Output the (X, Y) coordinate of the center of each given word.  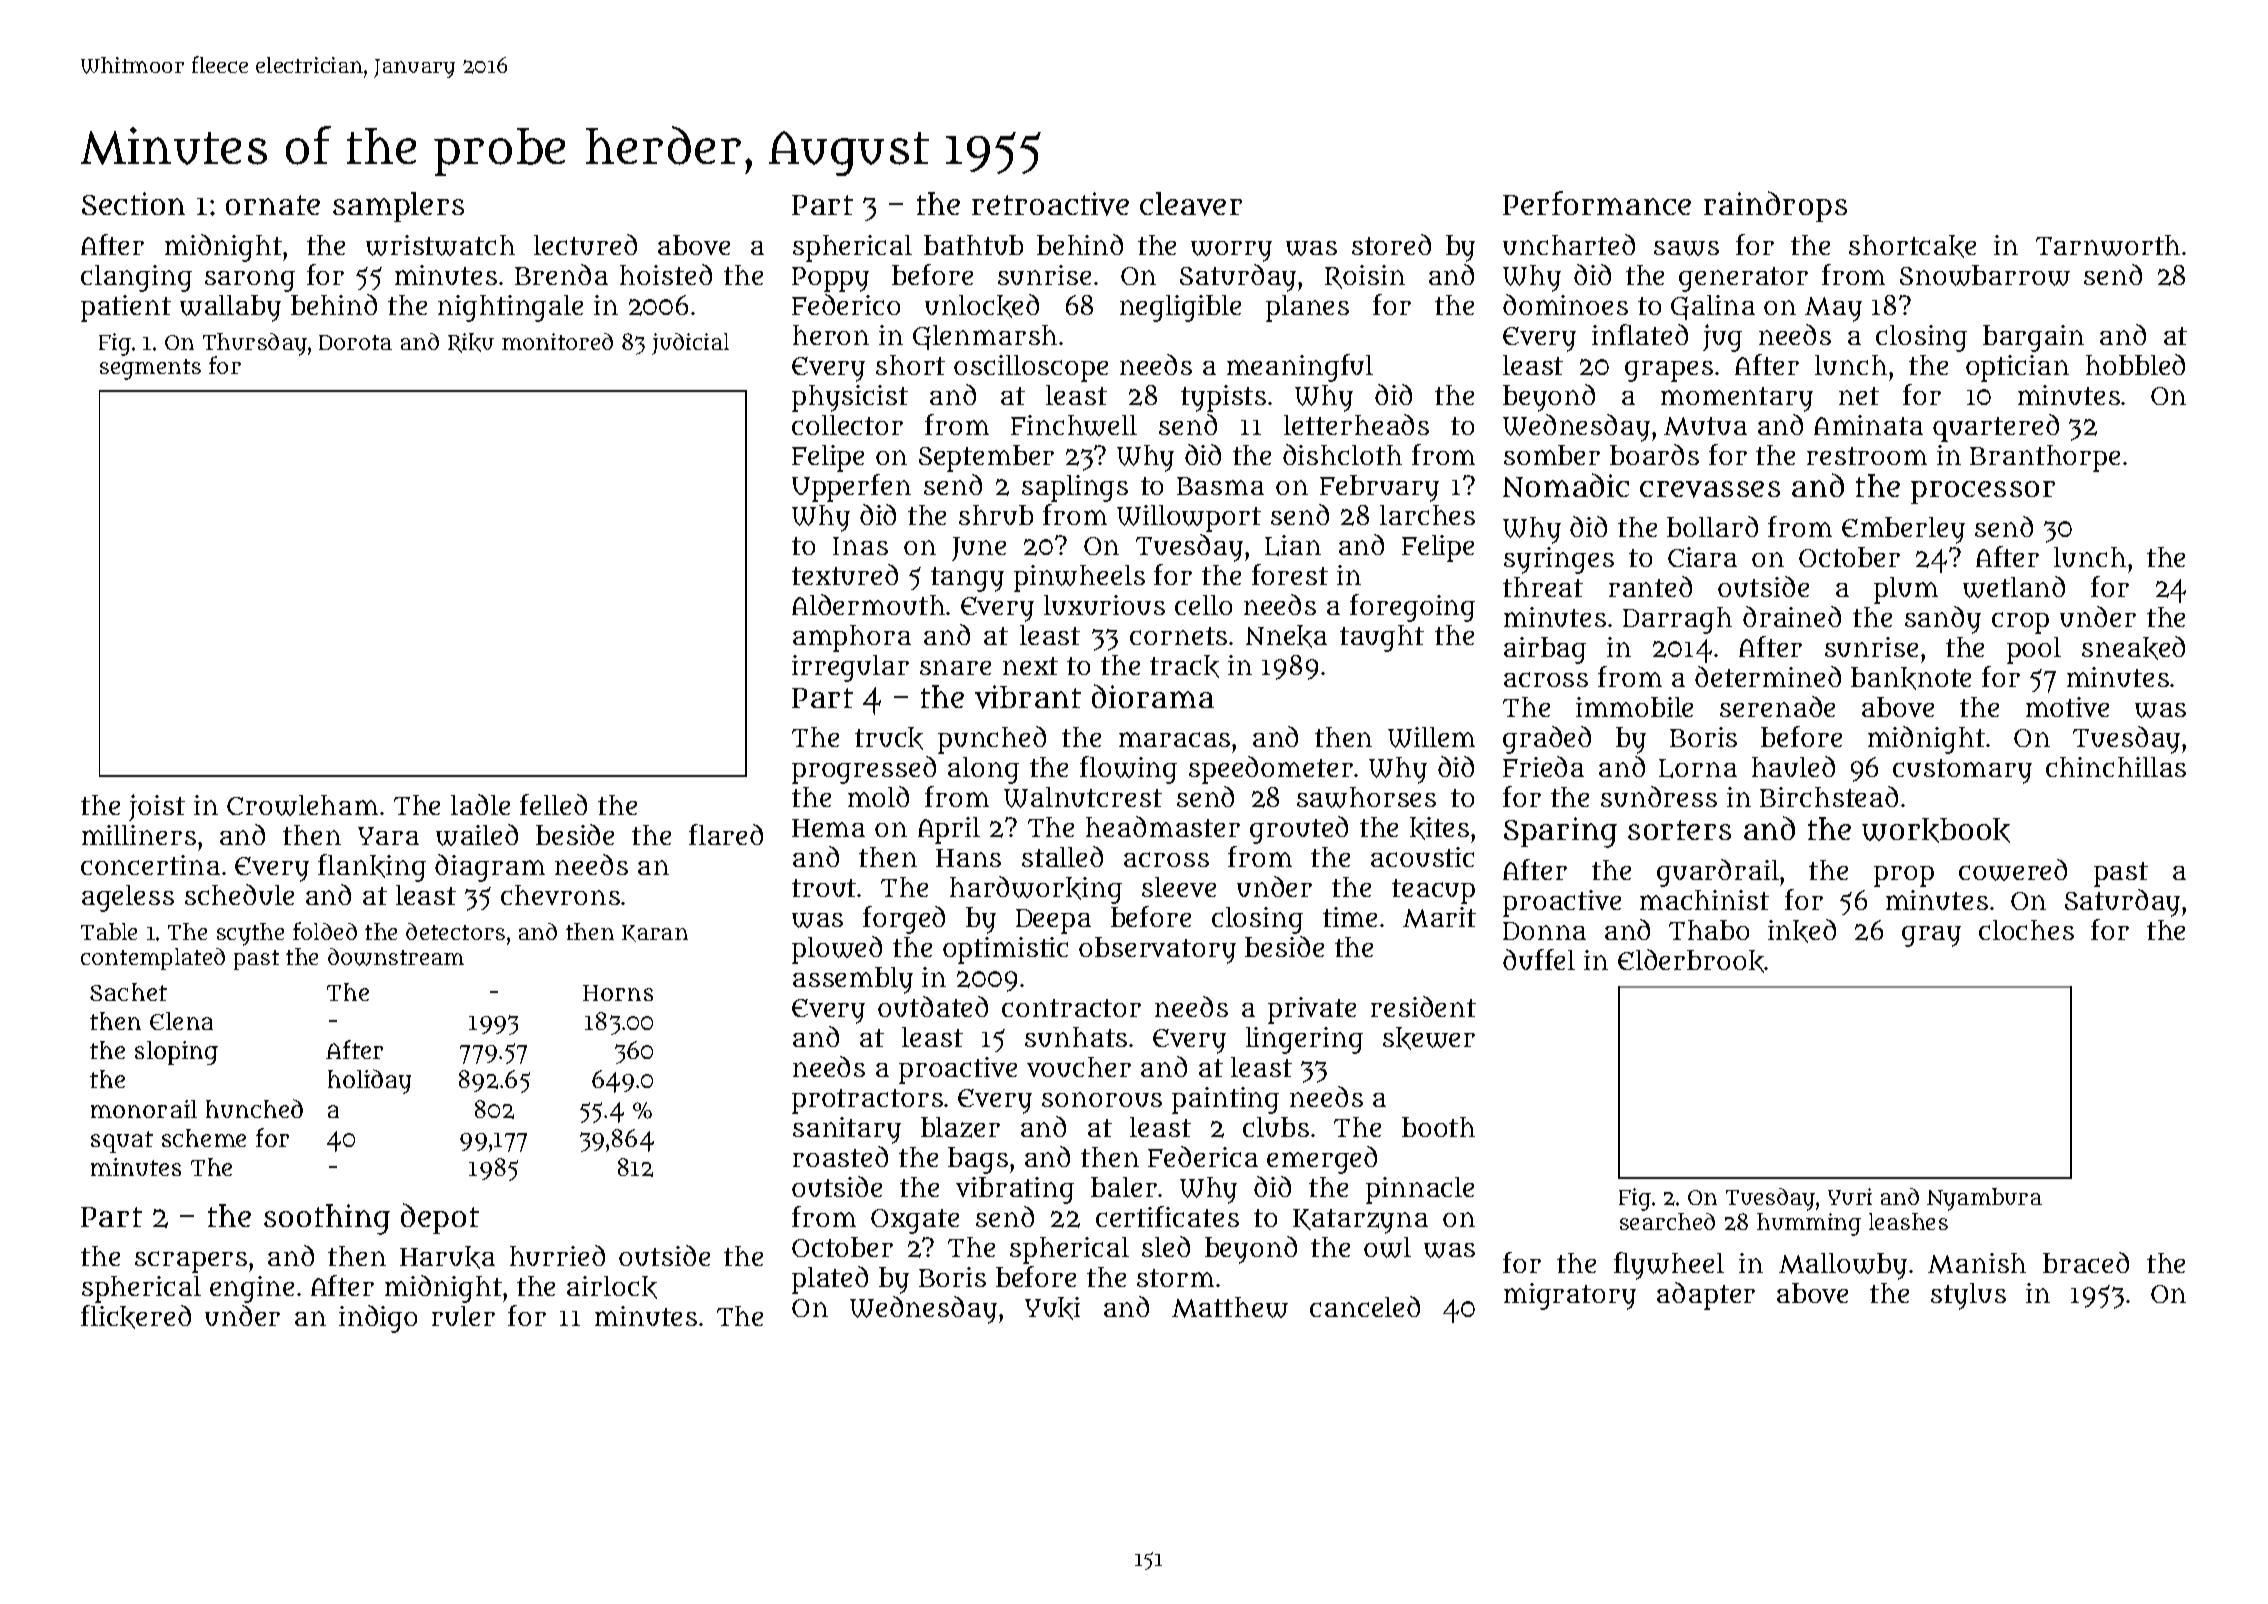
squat (122, 1142)
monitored (557, 341)
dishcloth (1342, 454)
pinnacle (1420, 1190)
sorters (1679, 830)
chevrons (560, 895)
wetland (2014, 587)
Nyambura (1984, 1199)
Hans (968, 858)
